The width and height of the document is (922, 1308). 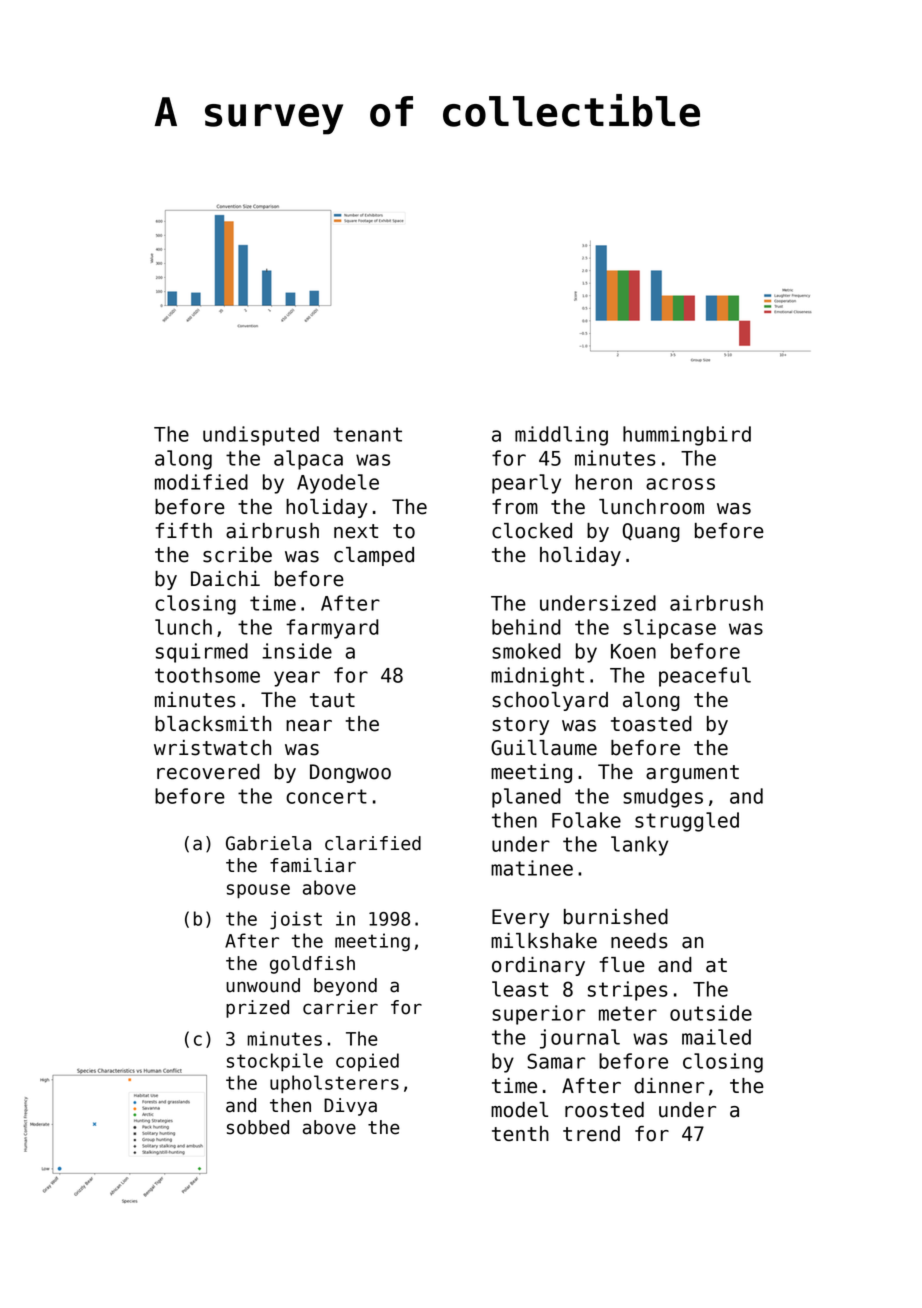 What do you see at coordinates (669, 1086) in the document?
I see `dinner` at bounding box center [669, 1086].
